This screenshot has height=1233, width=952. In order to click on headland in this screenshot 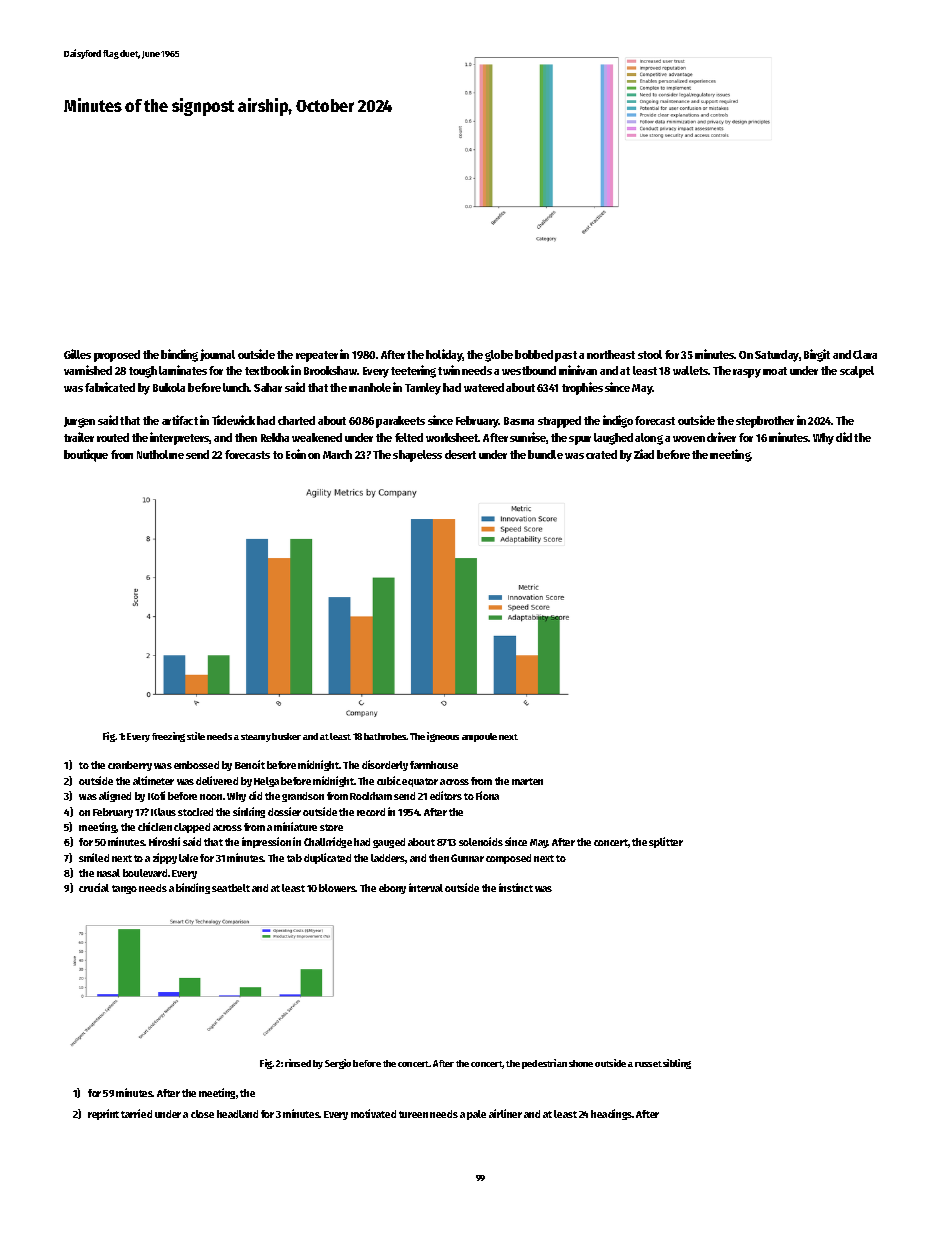, I will do `click(237, 1114)`.
